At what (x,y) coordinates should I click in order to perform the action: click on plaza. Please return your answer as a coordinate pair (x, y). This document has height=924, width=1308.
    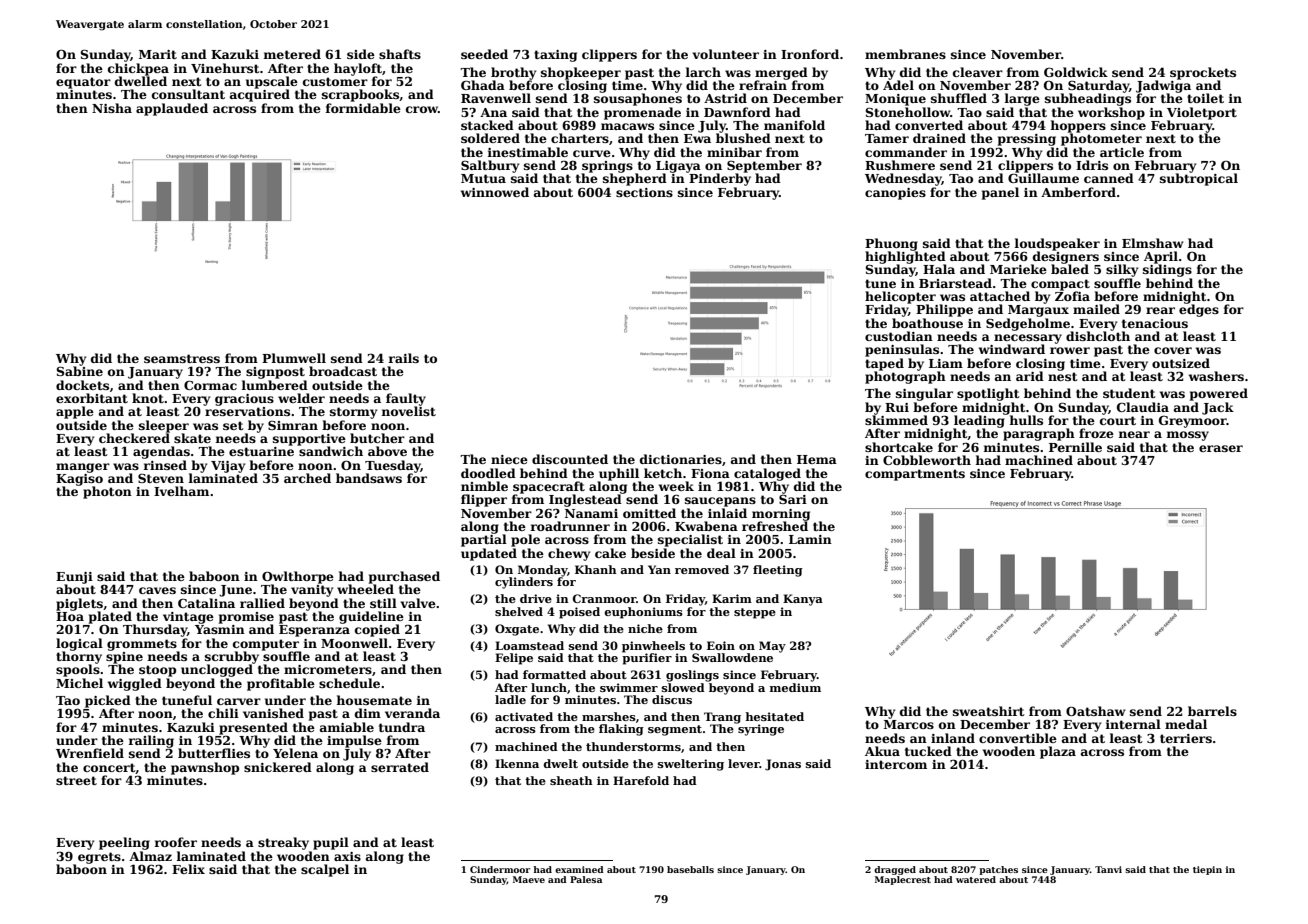
    Looking at the image, I should click on (1058, 752).
